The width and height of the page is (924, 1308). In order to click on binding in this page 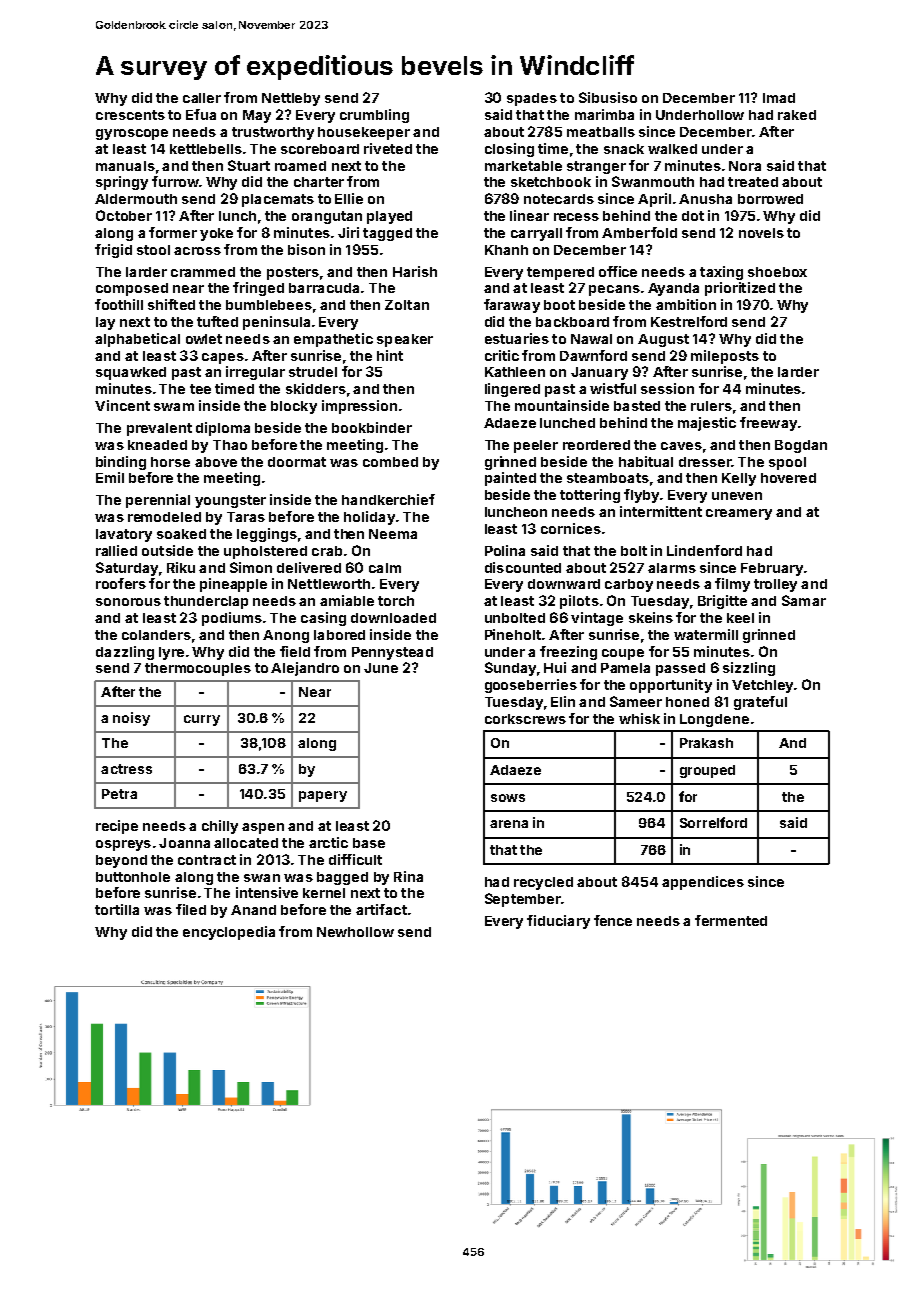, I will do `click(121, 463)`.
